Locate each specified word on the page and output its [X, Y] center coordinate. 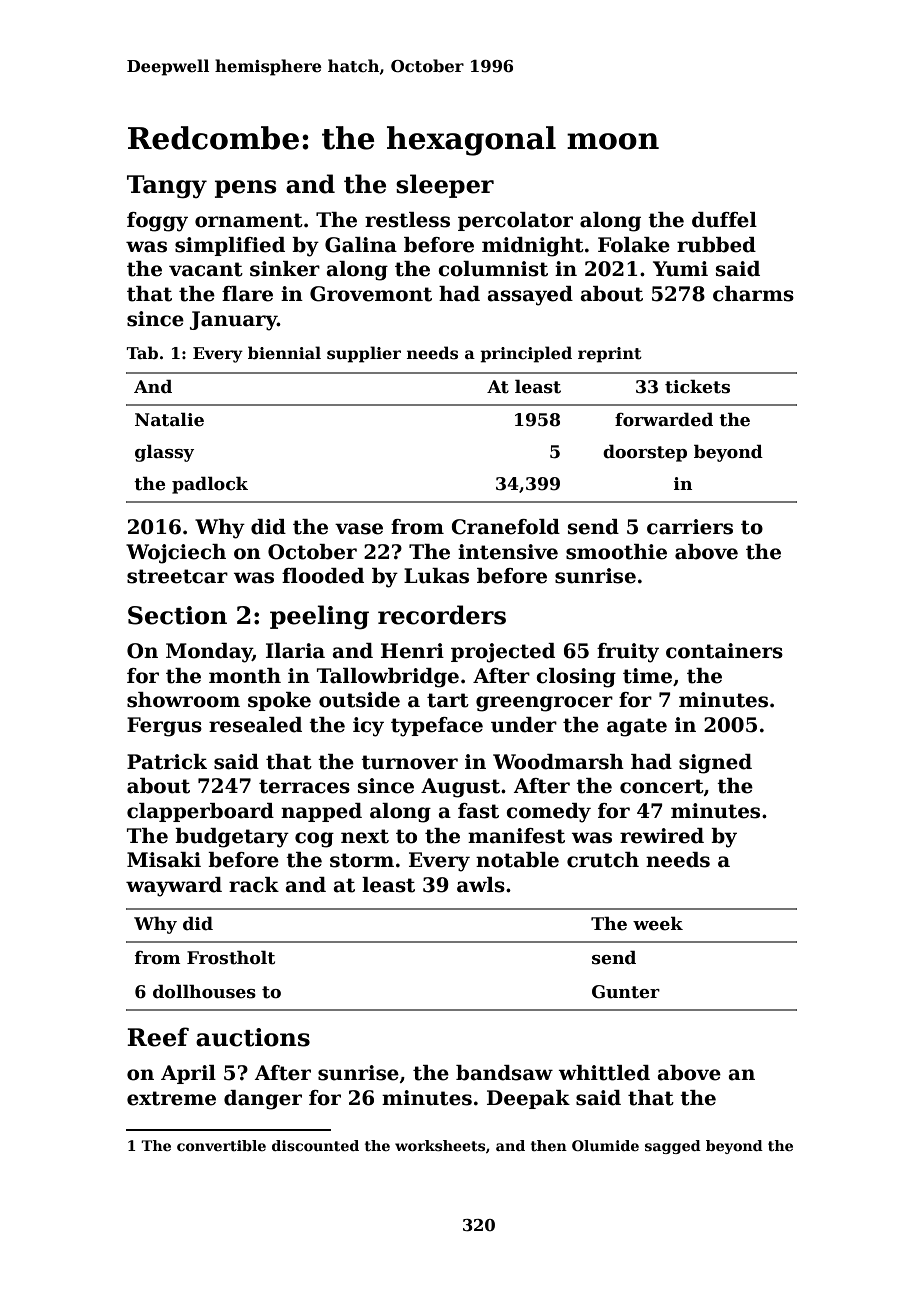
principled [526, 354]
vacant [206, 269]
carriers [690, 527]
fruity [628, 653]
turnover [409, 762]
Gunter [626, 992]
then [549, 1145]
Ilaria [295, 651]
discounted [315, 1145]
